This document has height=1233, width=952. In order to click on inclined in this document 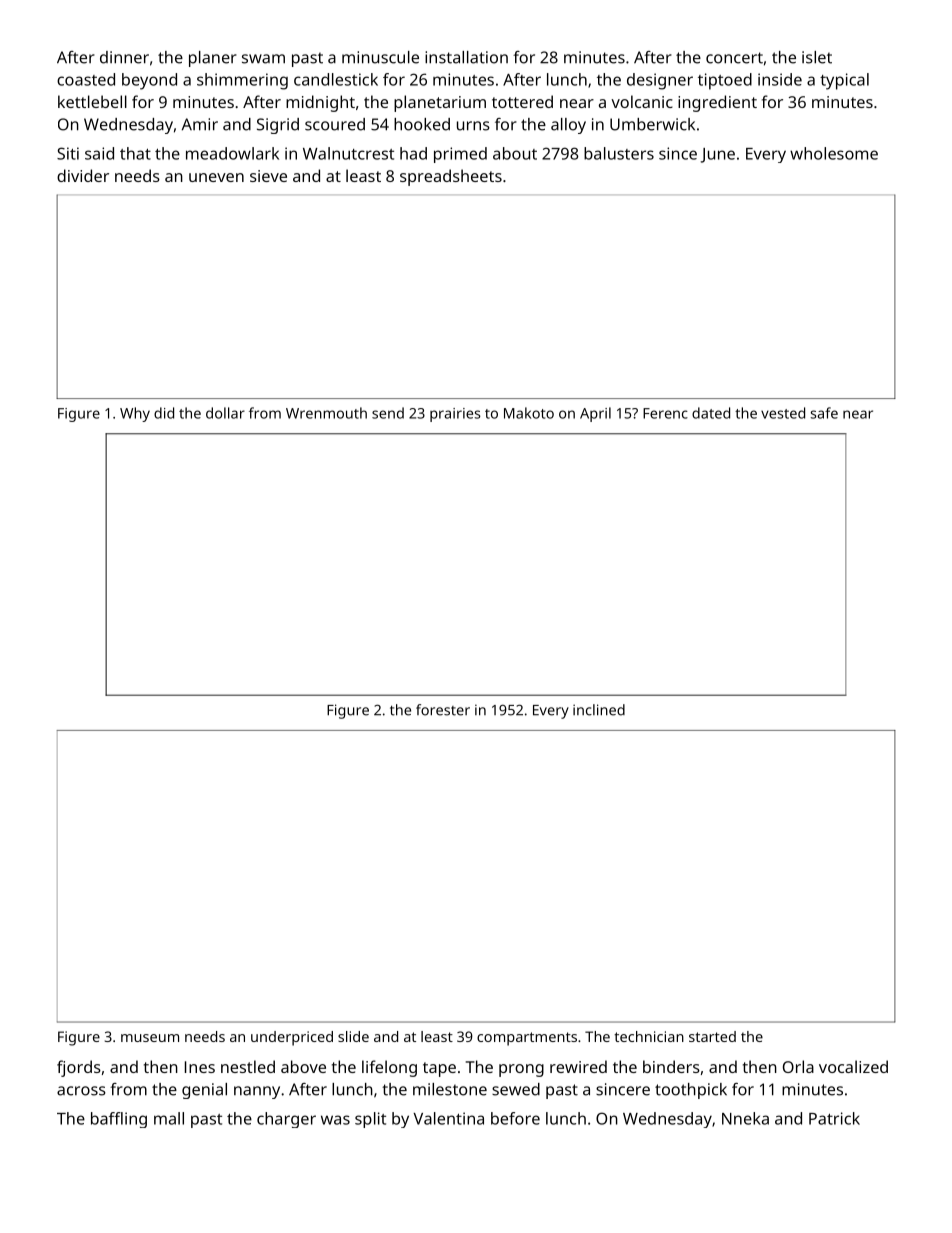, I will do `click(599, 710)`.
